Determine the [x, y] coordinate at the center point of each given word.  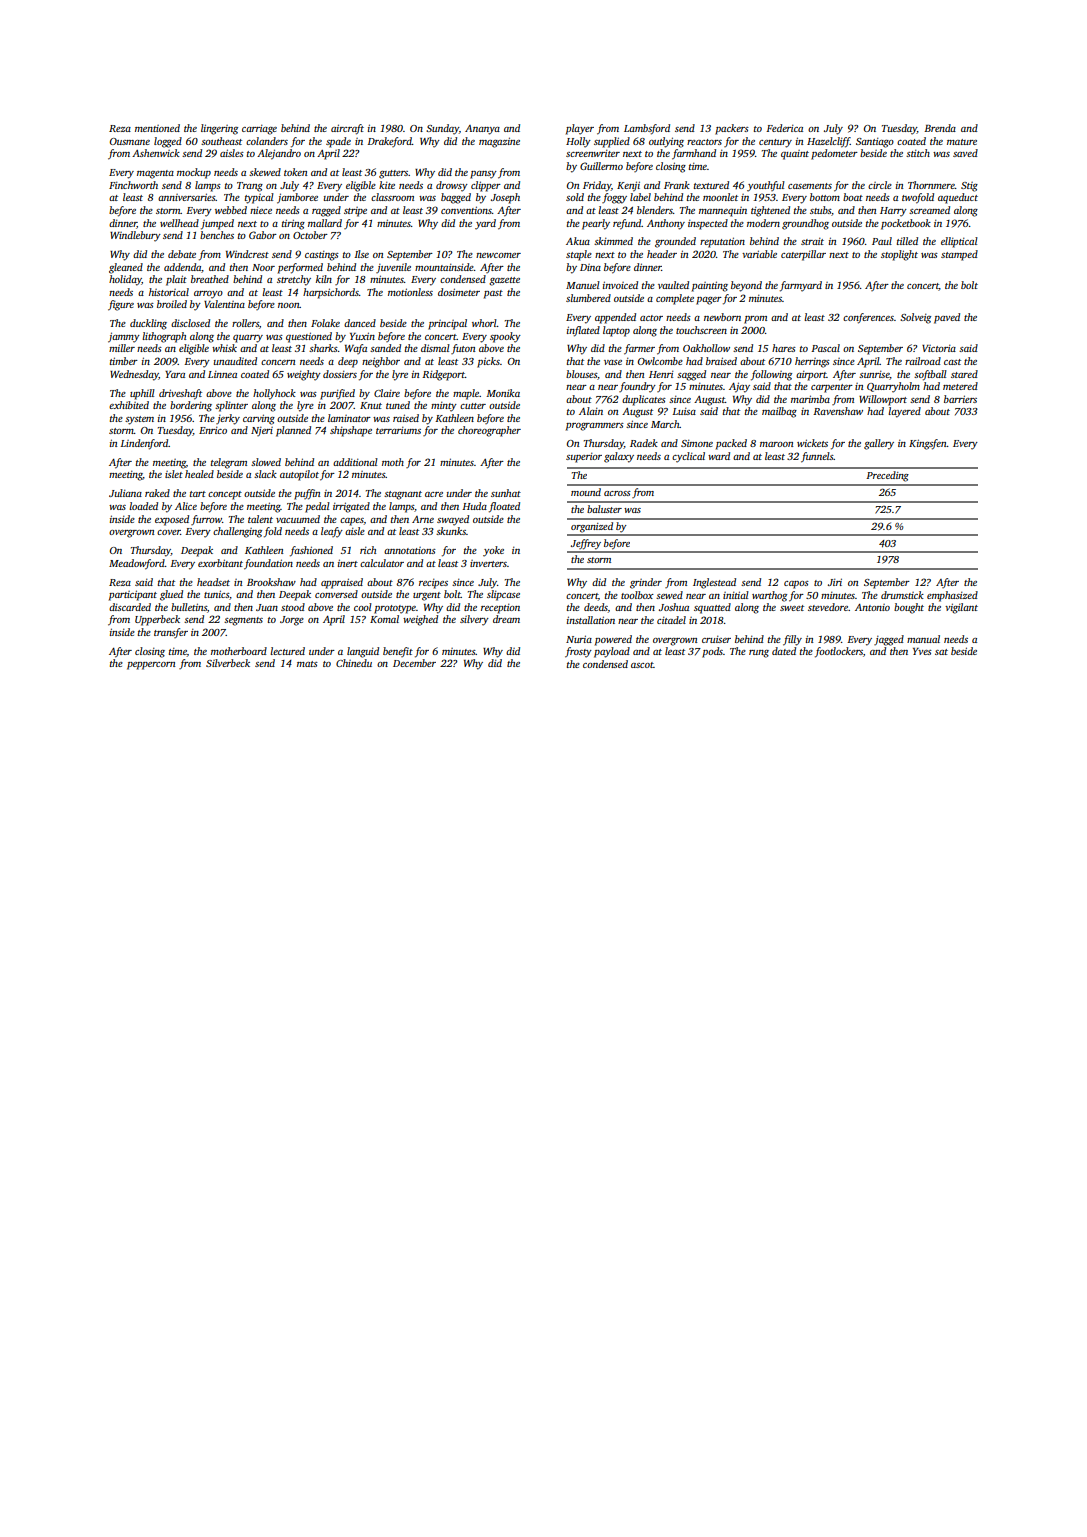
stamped [959, 255]
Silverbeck [228, 663]
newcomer [498, 255]
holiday [125, 280]
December [414, 663]
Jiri [835, 582]
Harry [893, 212]
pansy [483, 175]
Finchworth [133, 185]
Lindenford [144, 444]
